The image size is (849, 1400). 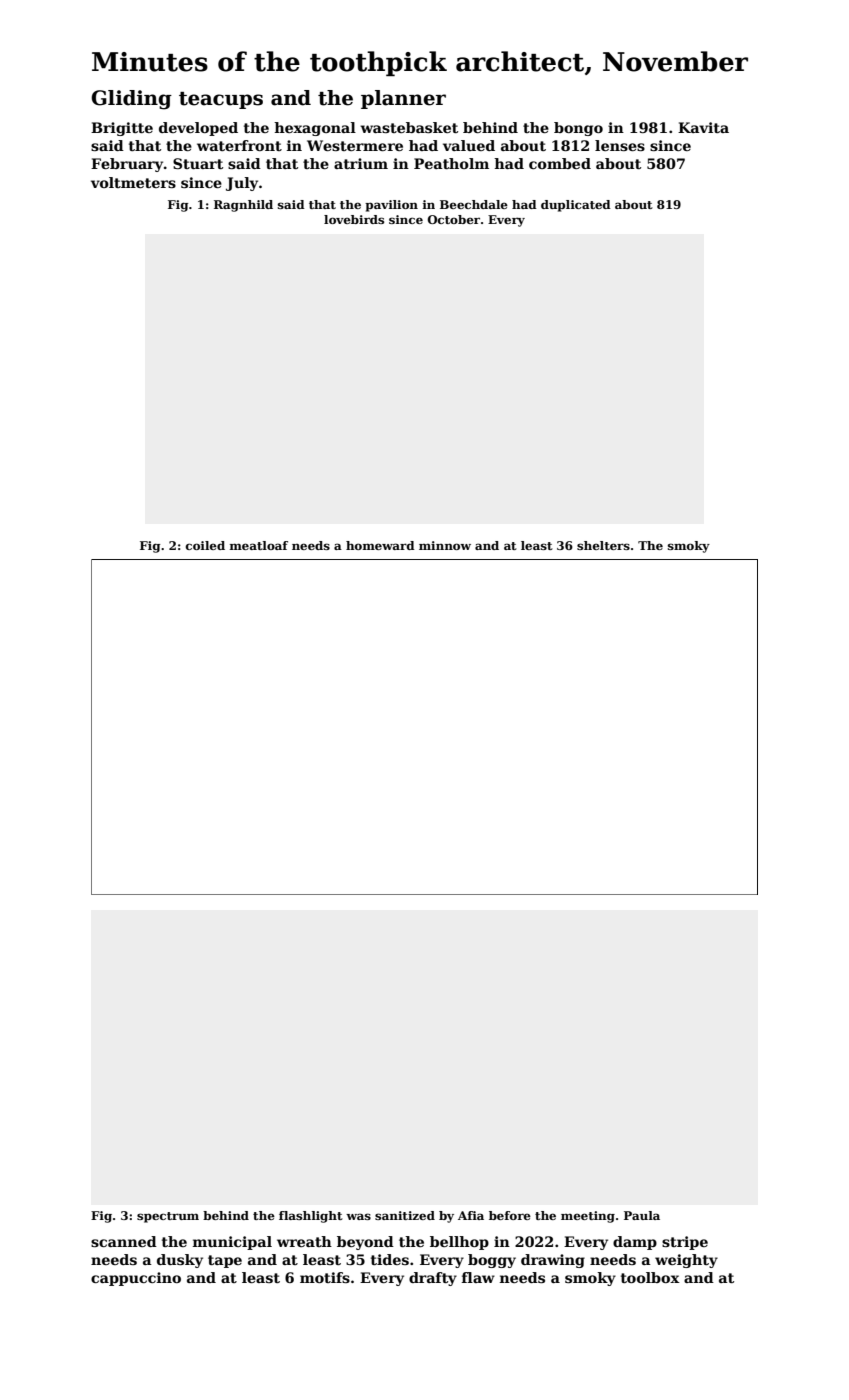 I want to click on spectrum, so click(x=168, y=1217).
